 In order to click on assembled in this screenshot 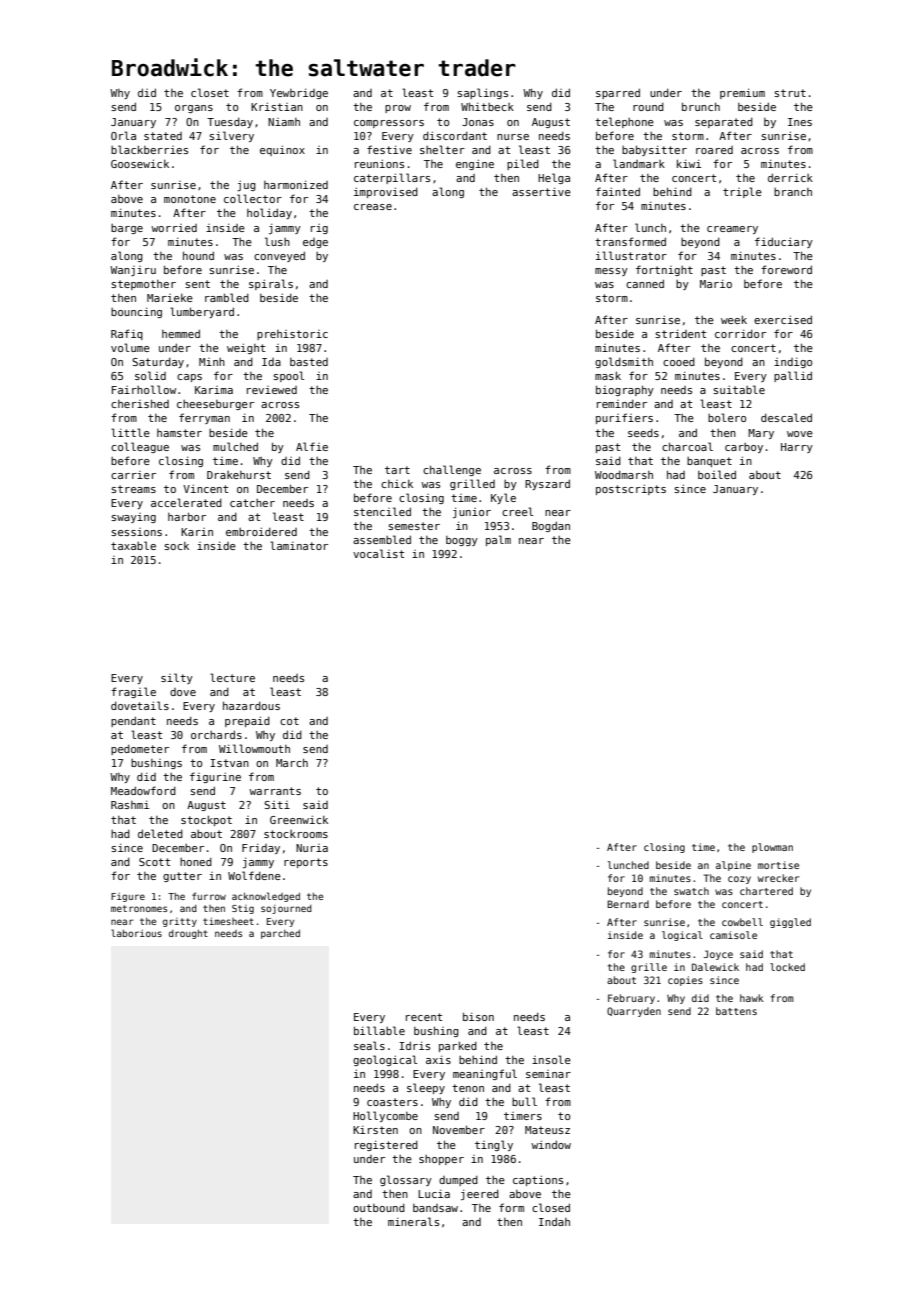, I will do `click(382, 539)`.
